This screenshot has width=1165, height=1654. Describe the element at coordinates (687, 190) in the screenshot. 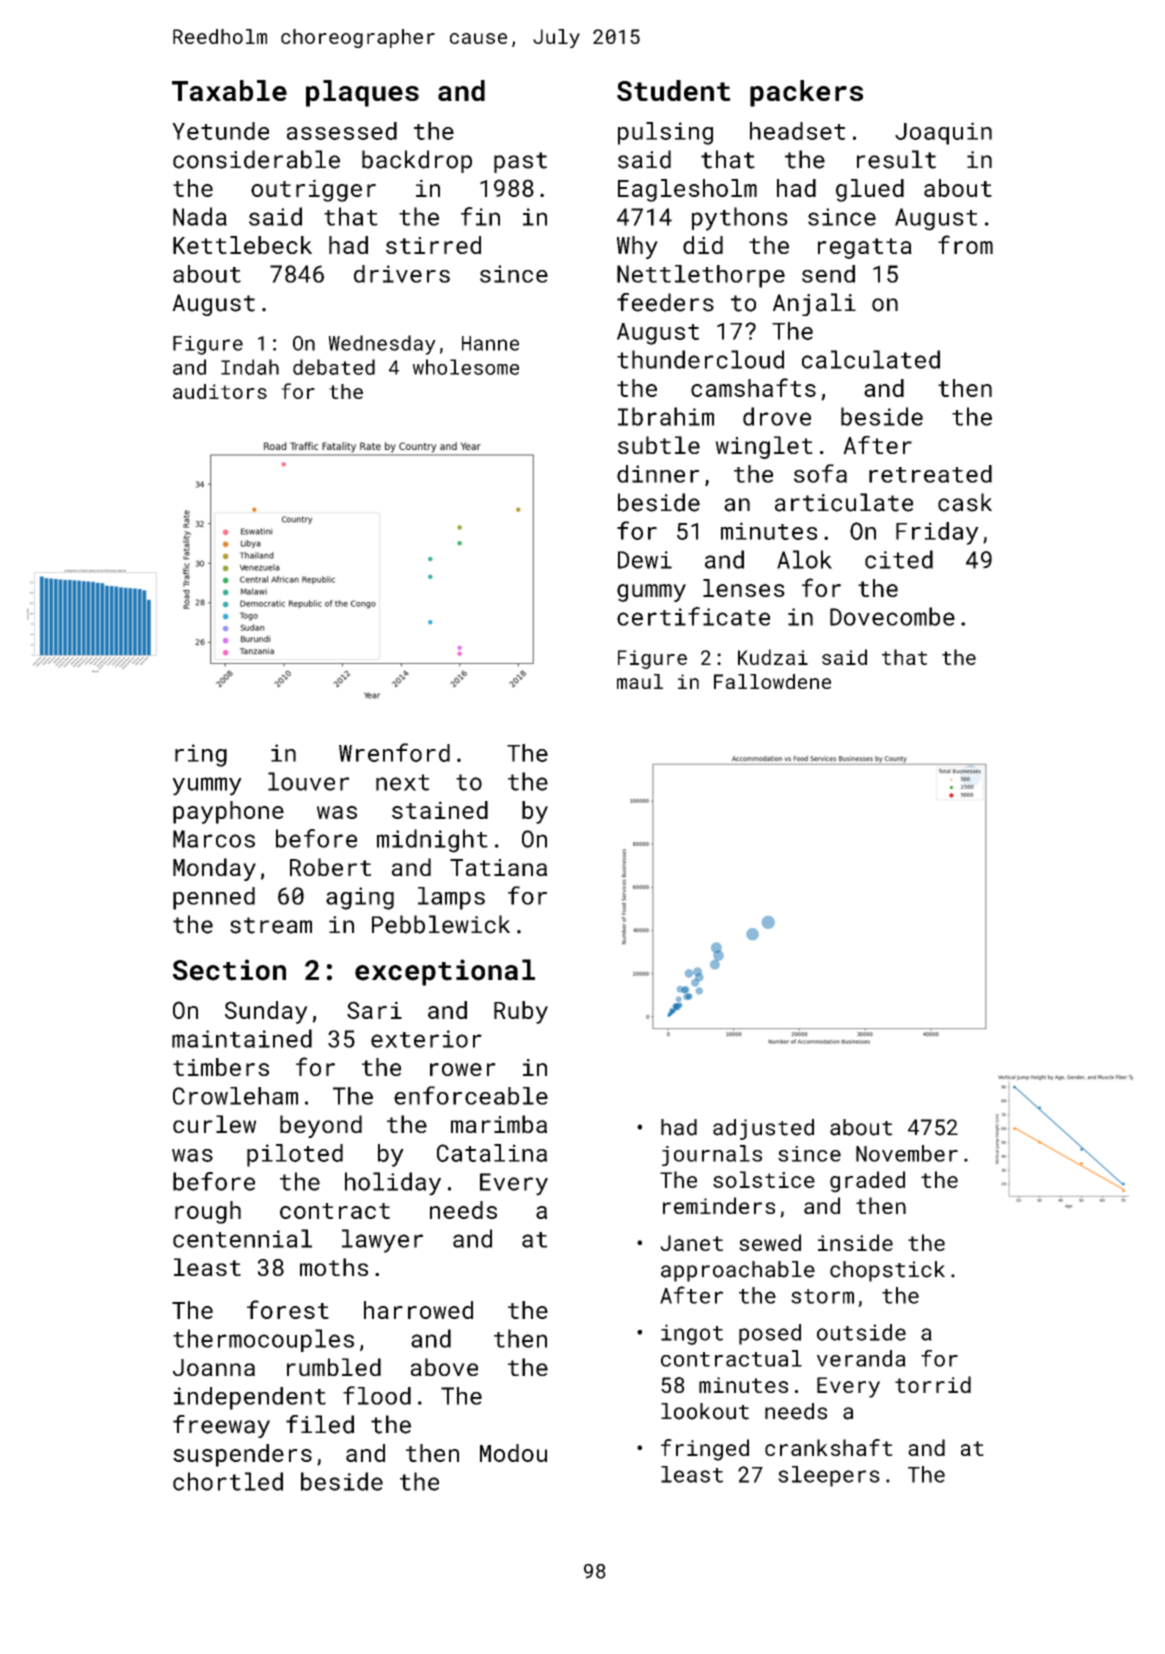

I see `Eaglesholm` at that location.
